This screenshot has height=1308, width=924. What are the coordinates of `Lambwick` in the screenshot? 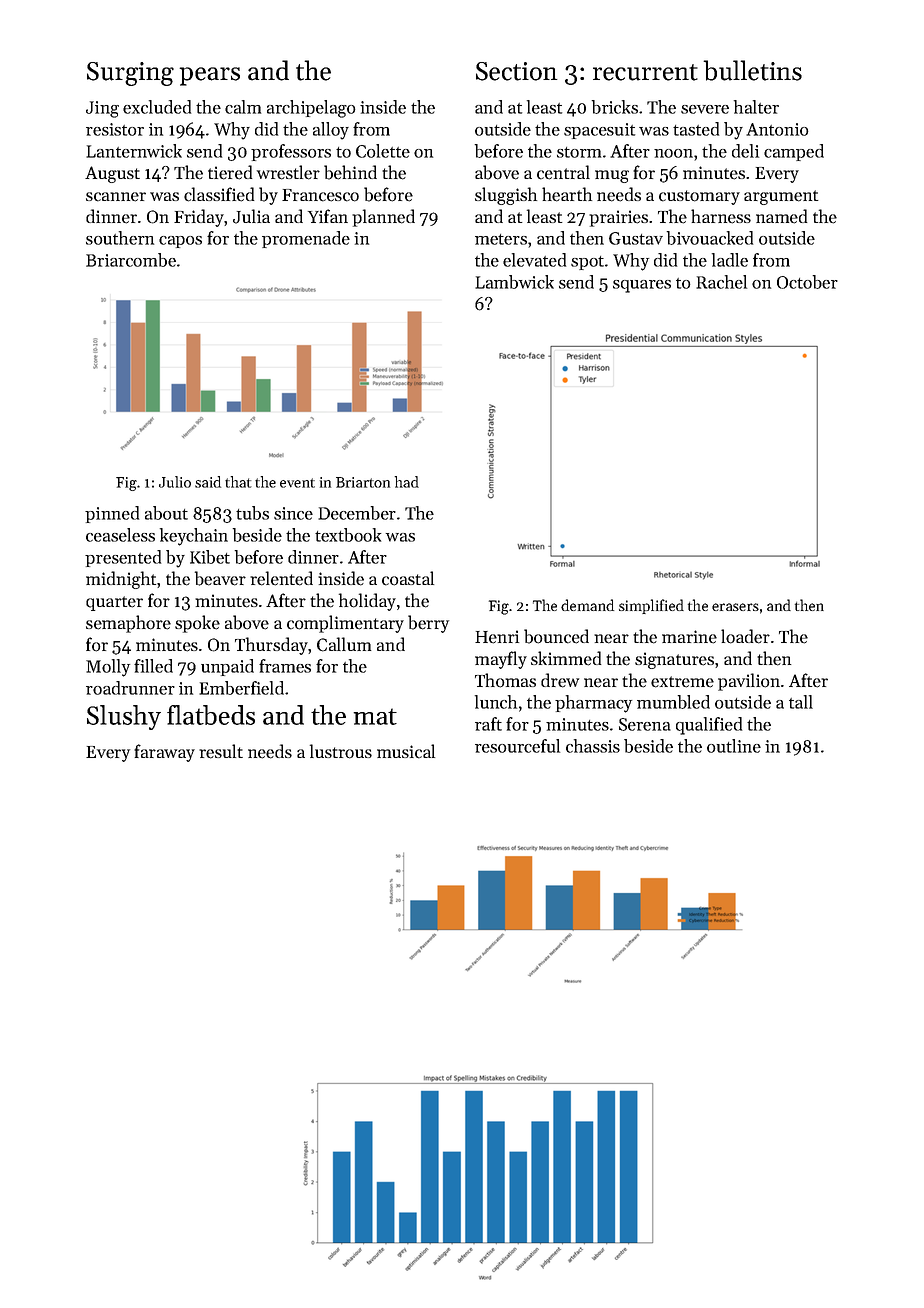 It's located at (514, 282).
